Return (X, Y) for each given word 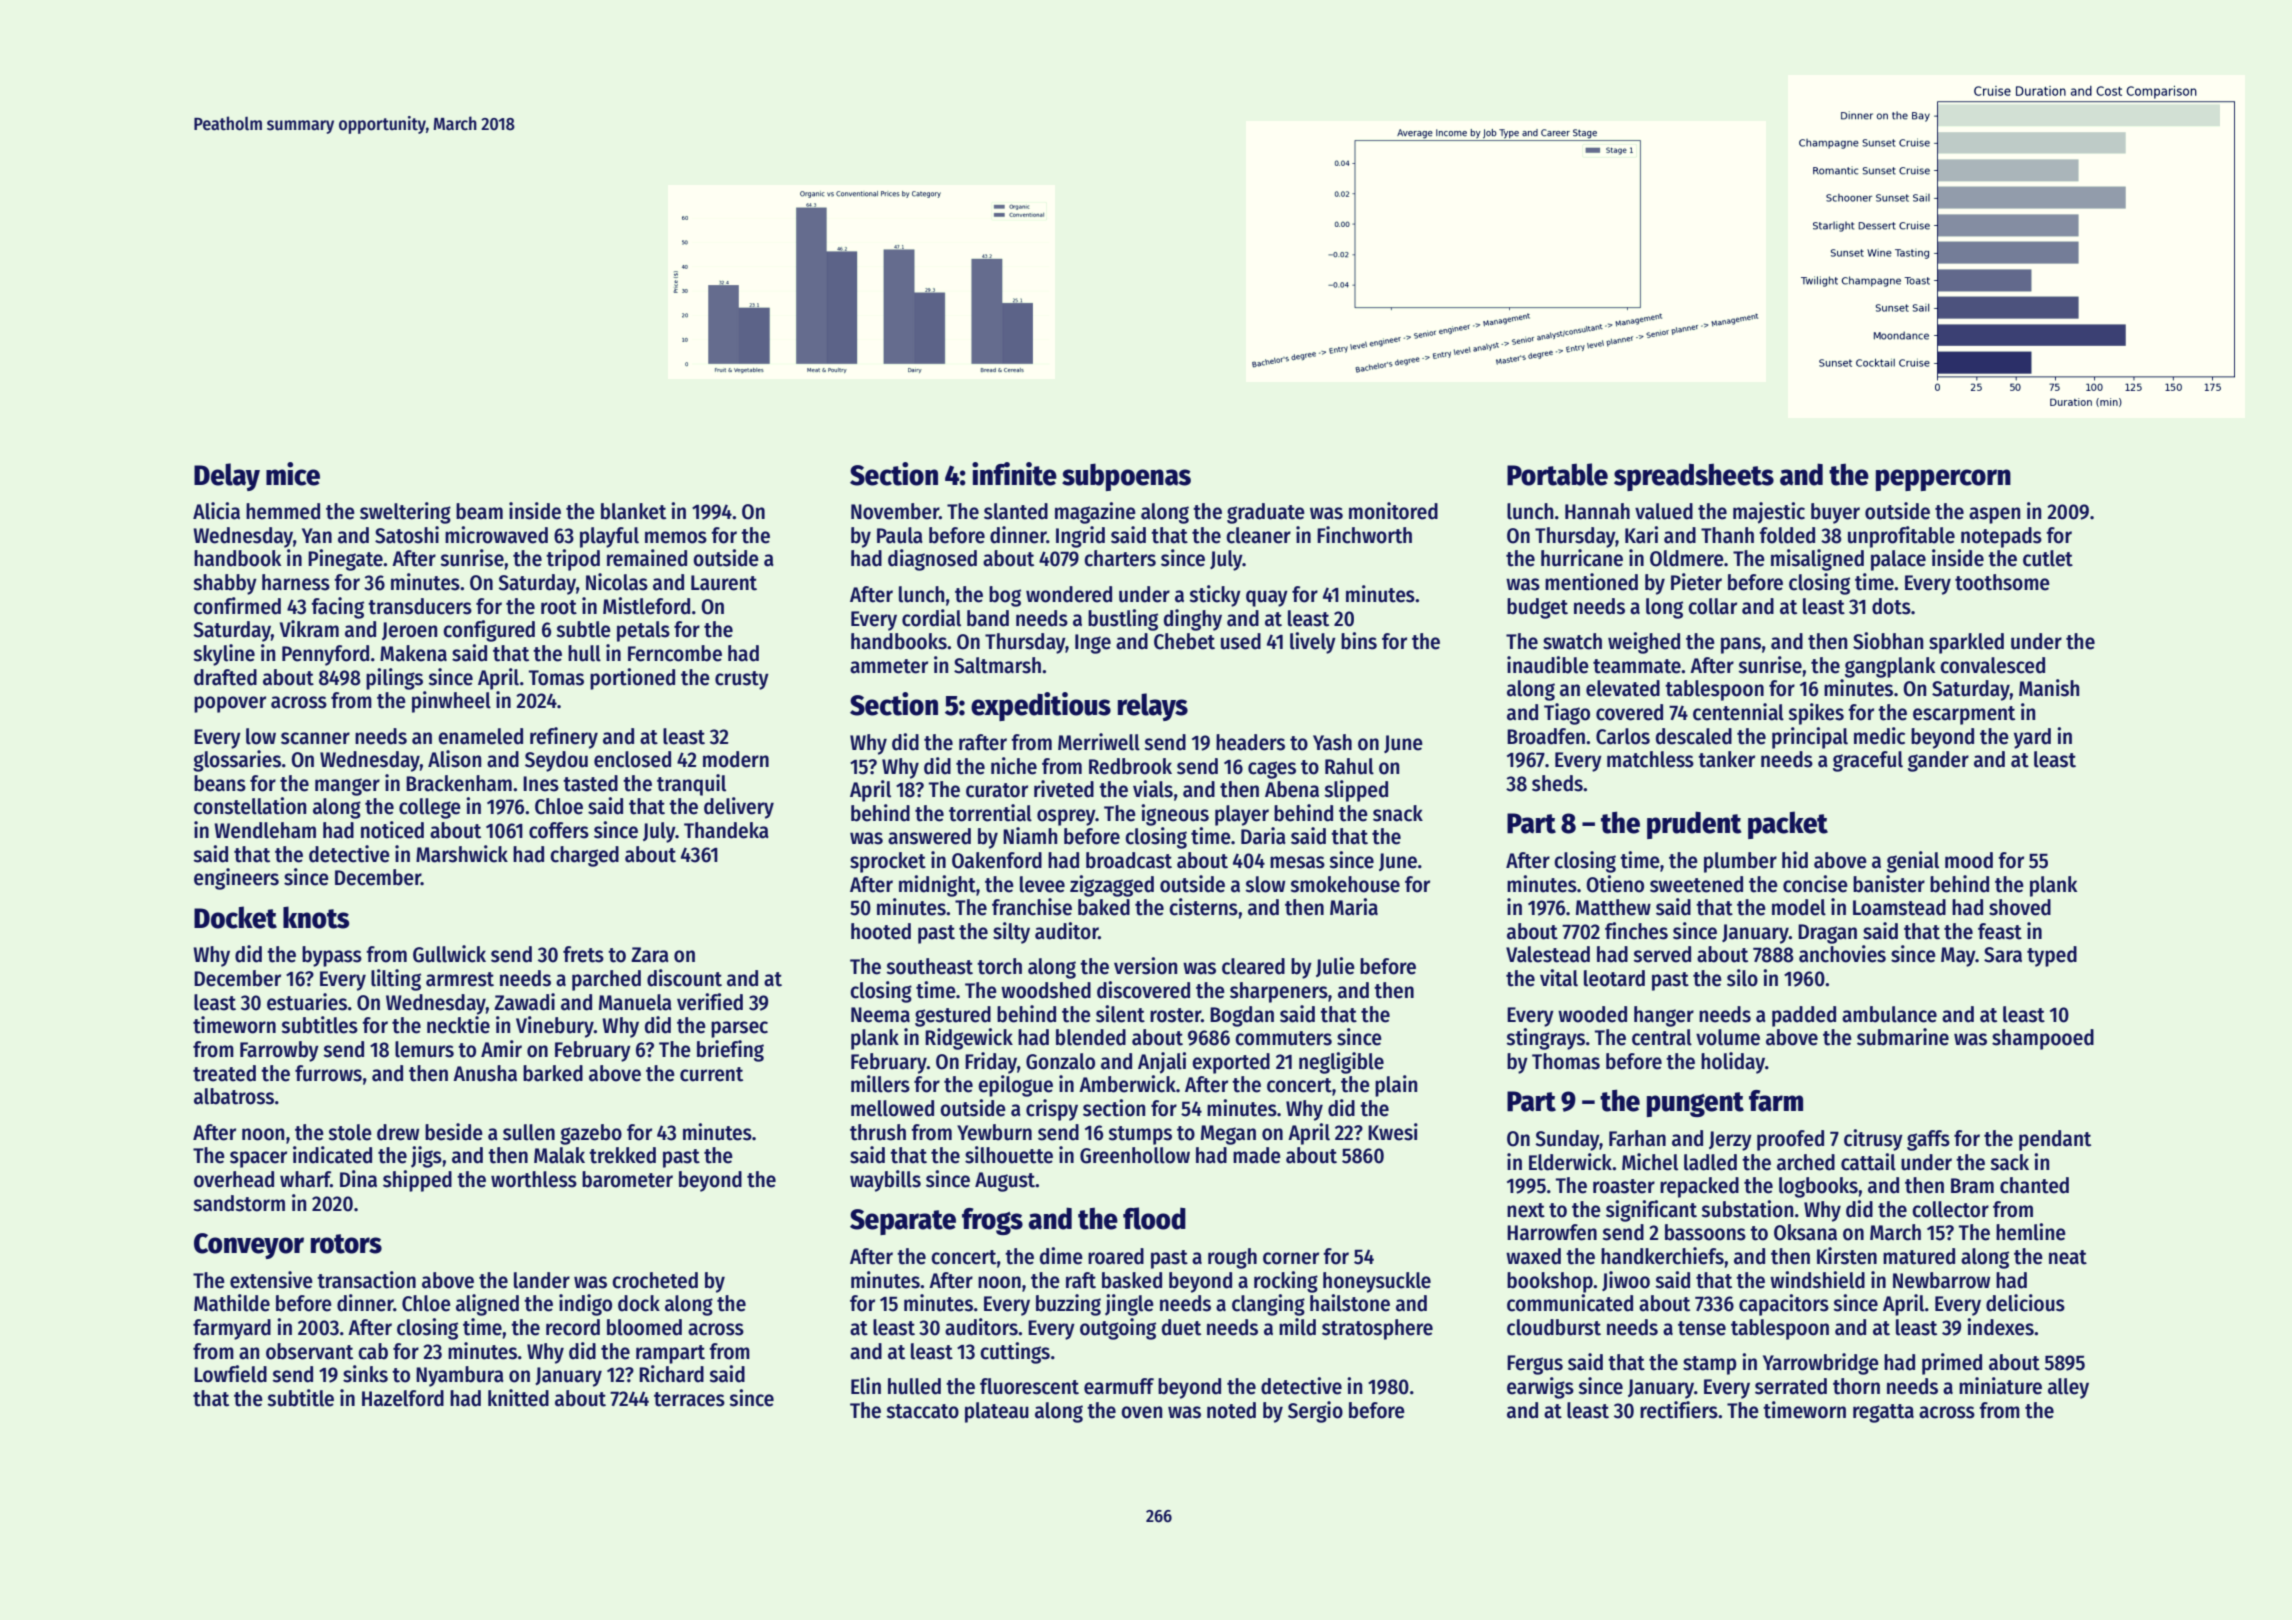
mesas (1297, 862)
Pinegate (345, 560)
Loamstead (1899, 907)
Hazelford (403, 1398)
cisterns (1203, 907)
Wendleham (265, 830)
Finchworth (1364, 535)
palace (1898, 560)
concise (1815, 884)
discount (684, 978)
